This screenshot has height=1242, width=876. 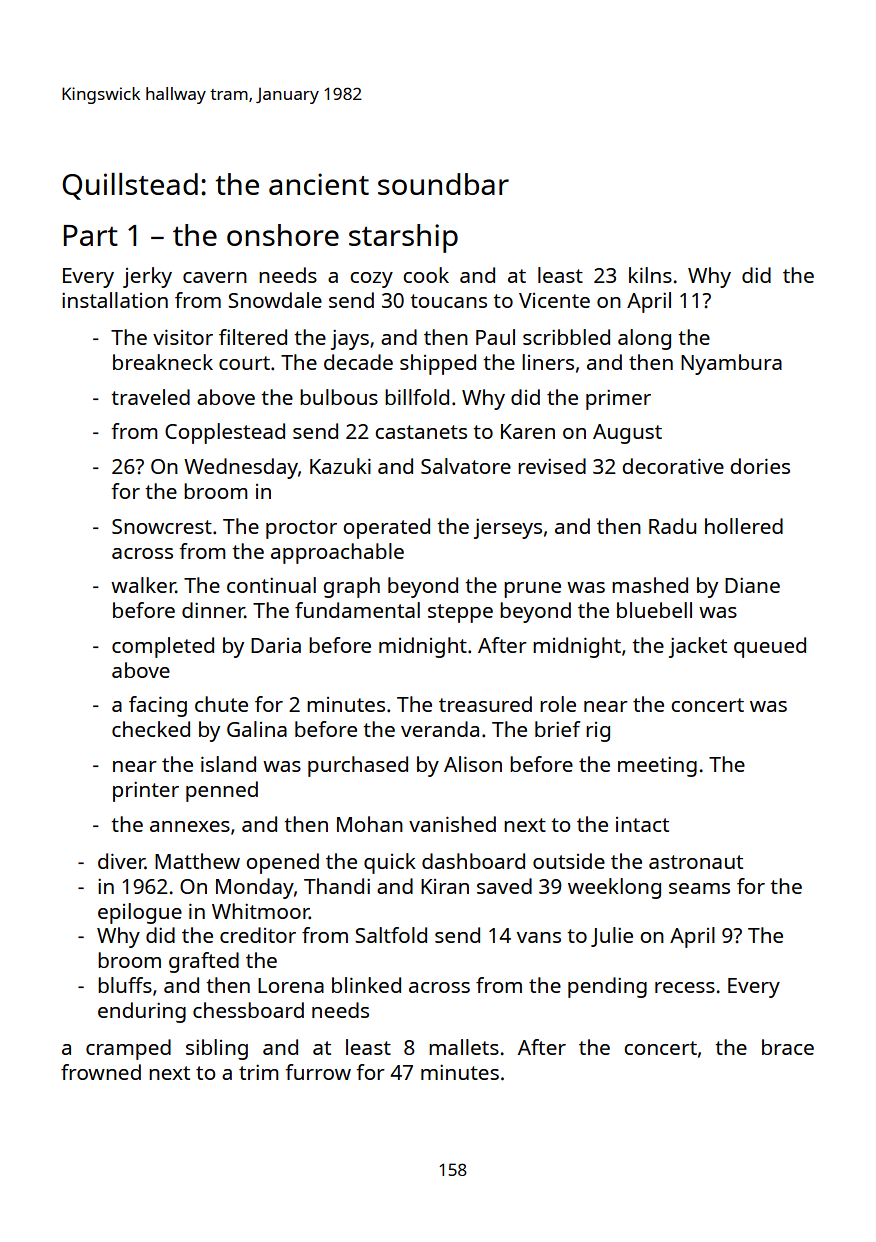 I want to click on kilns, so click(x=650, y=275).
